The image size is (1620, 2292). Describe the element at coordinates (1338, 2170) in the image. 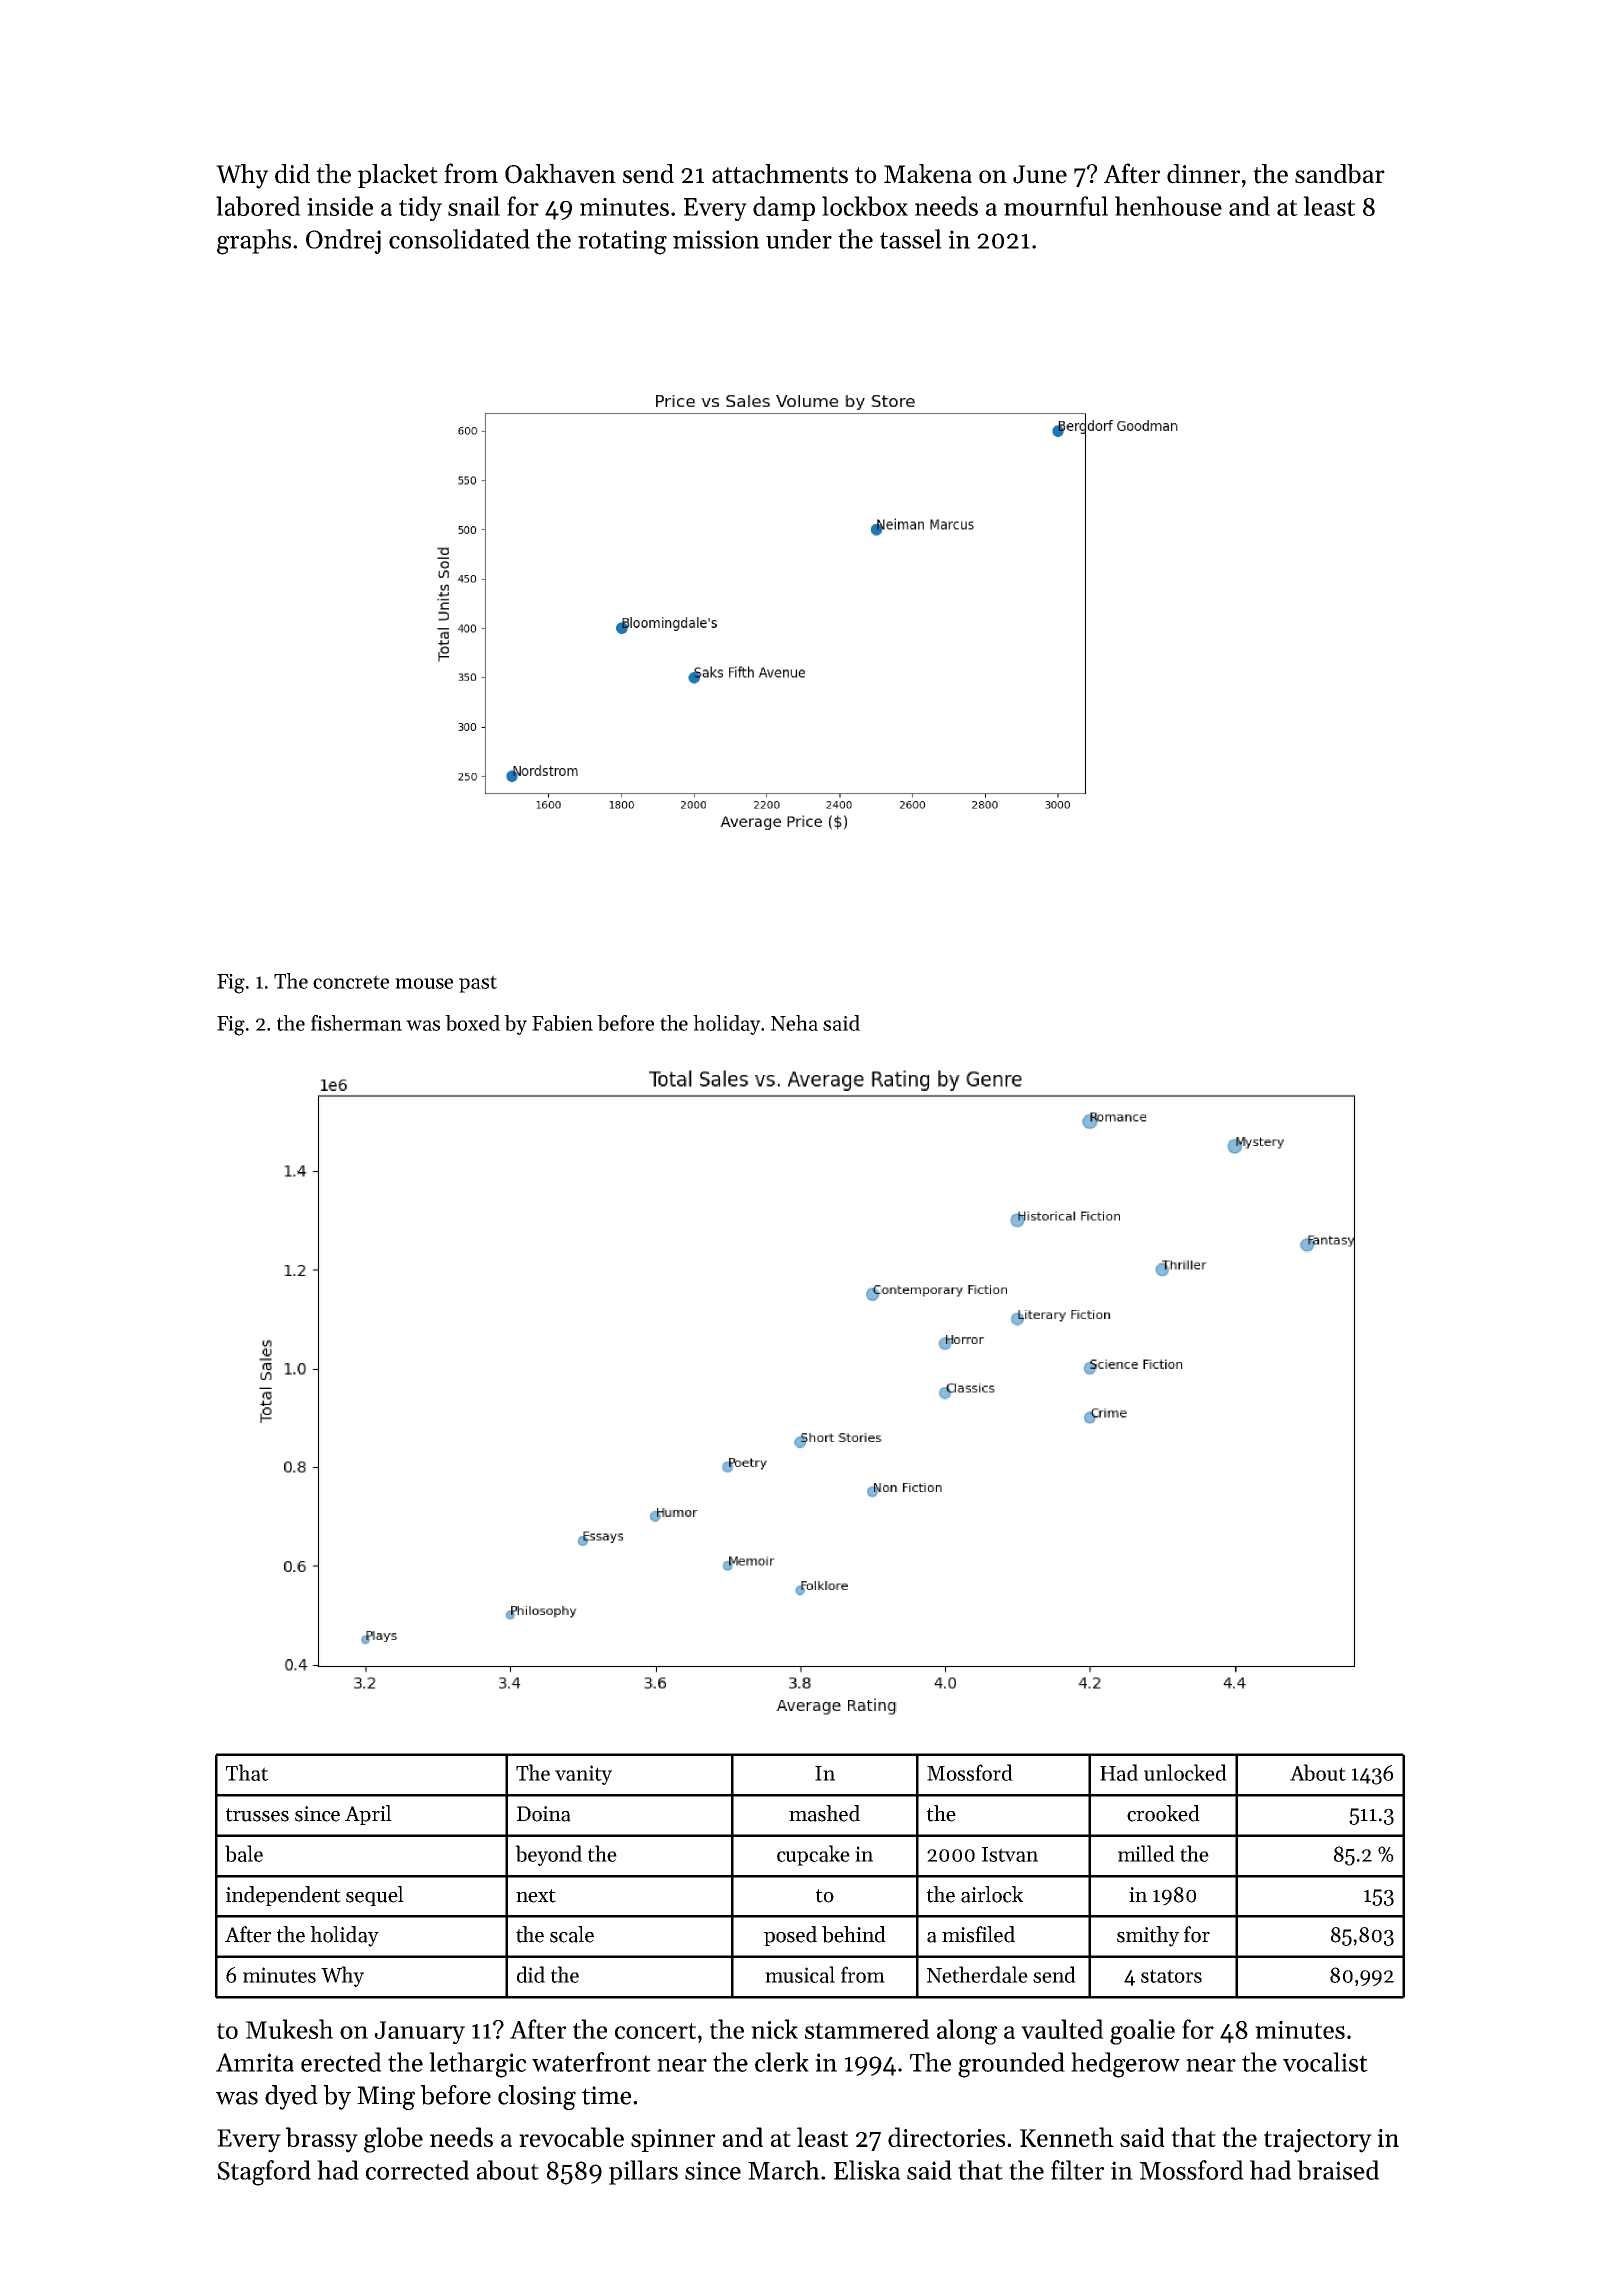

I see `braised` at that location.
